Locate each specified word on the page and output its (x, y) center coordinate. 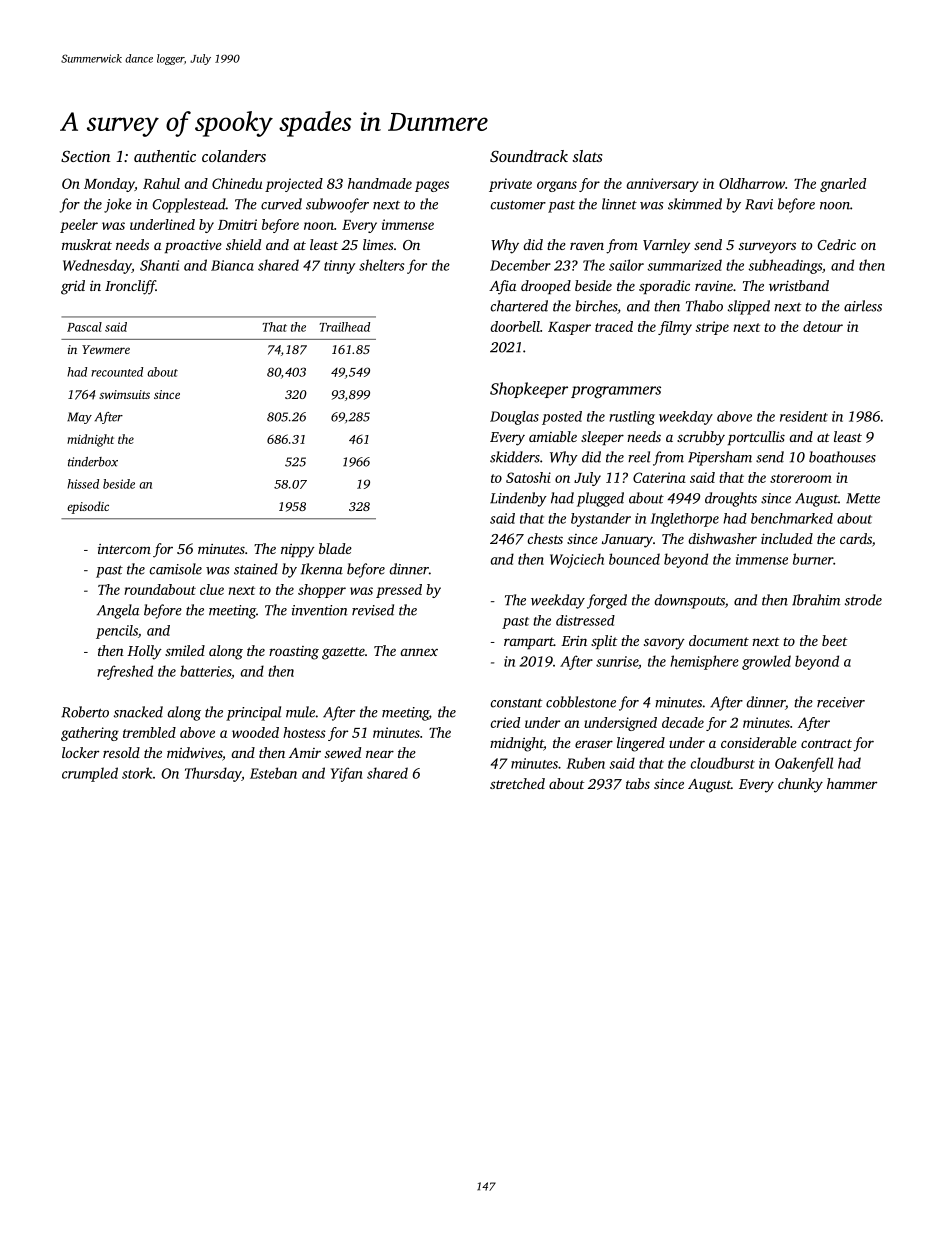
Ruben (586, 763)
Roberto (85, 712)
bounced (634, 559)
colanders (234, 156)
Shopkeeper (529, 390)
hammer (852, 783)
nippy (298, 551)
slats (587, 156)
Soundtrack (529, 156)
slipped (749, 307)
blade (335, 548)
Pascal (84, 327)
